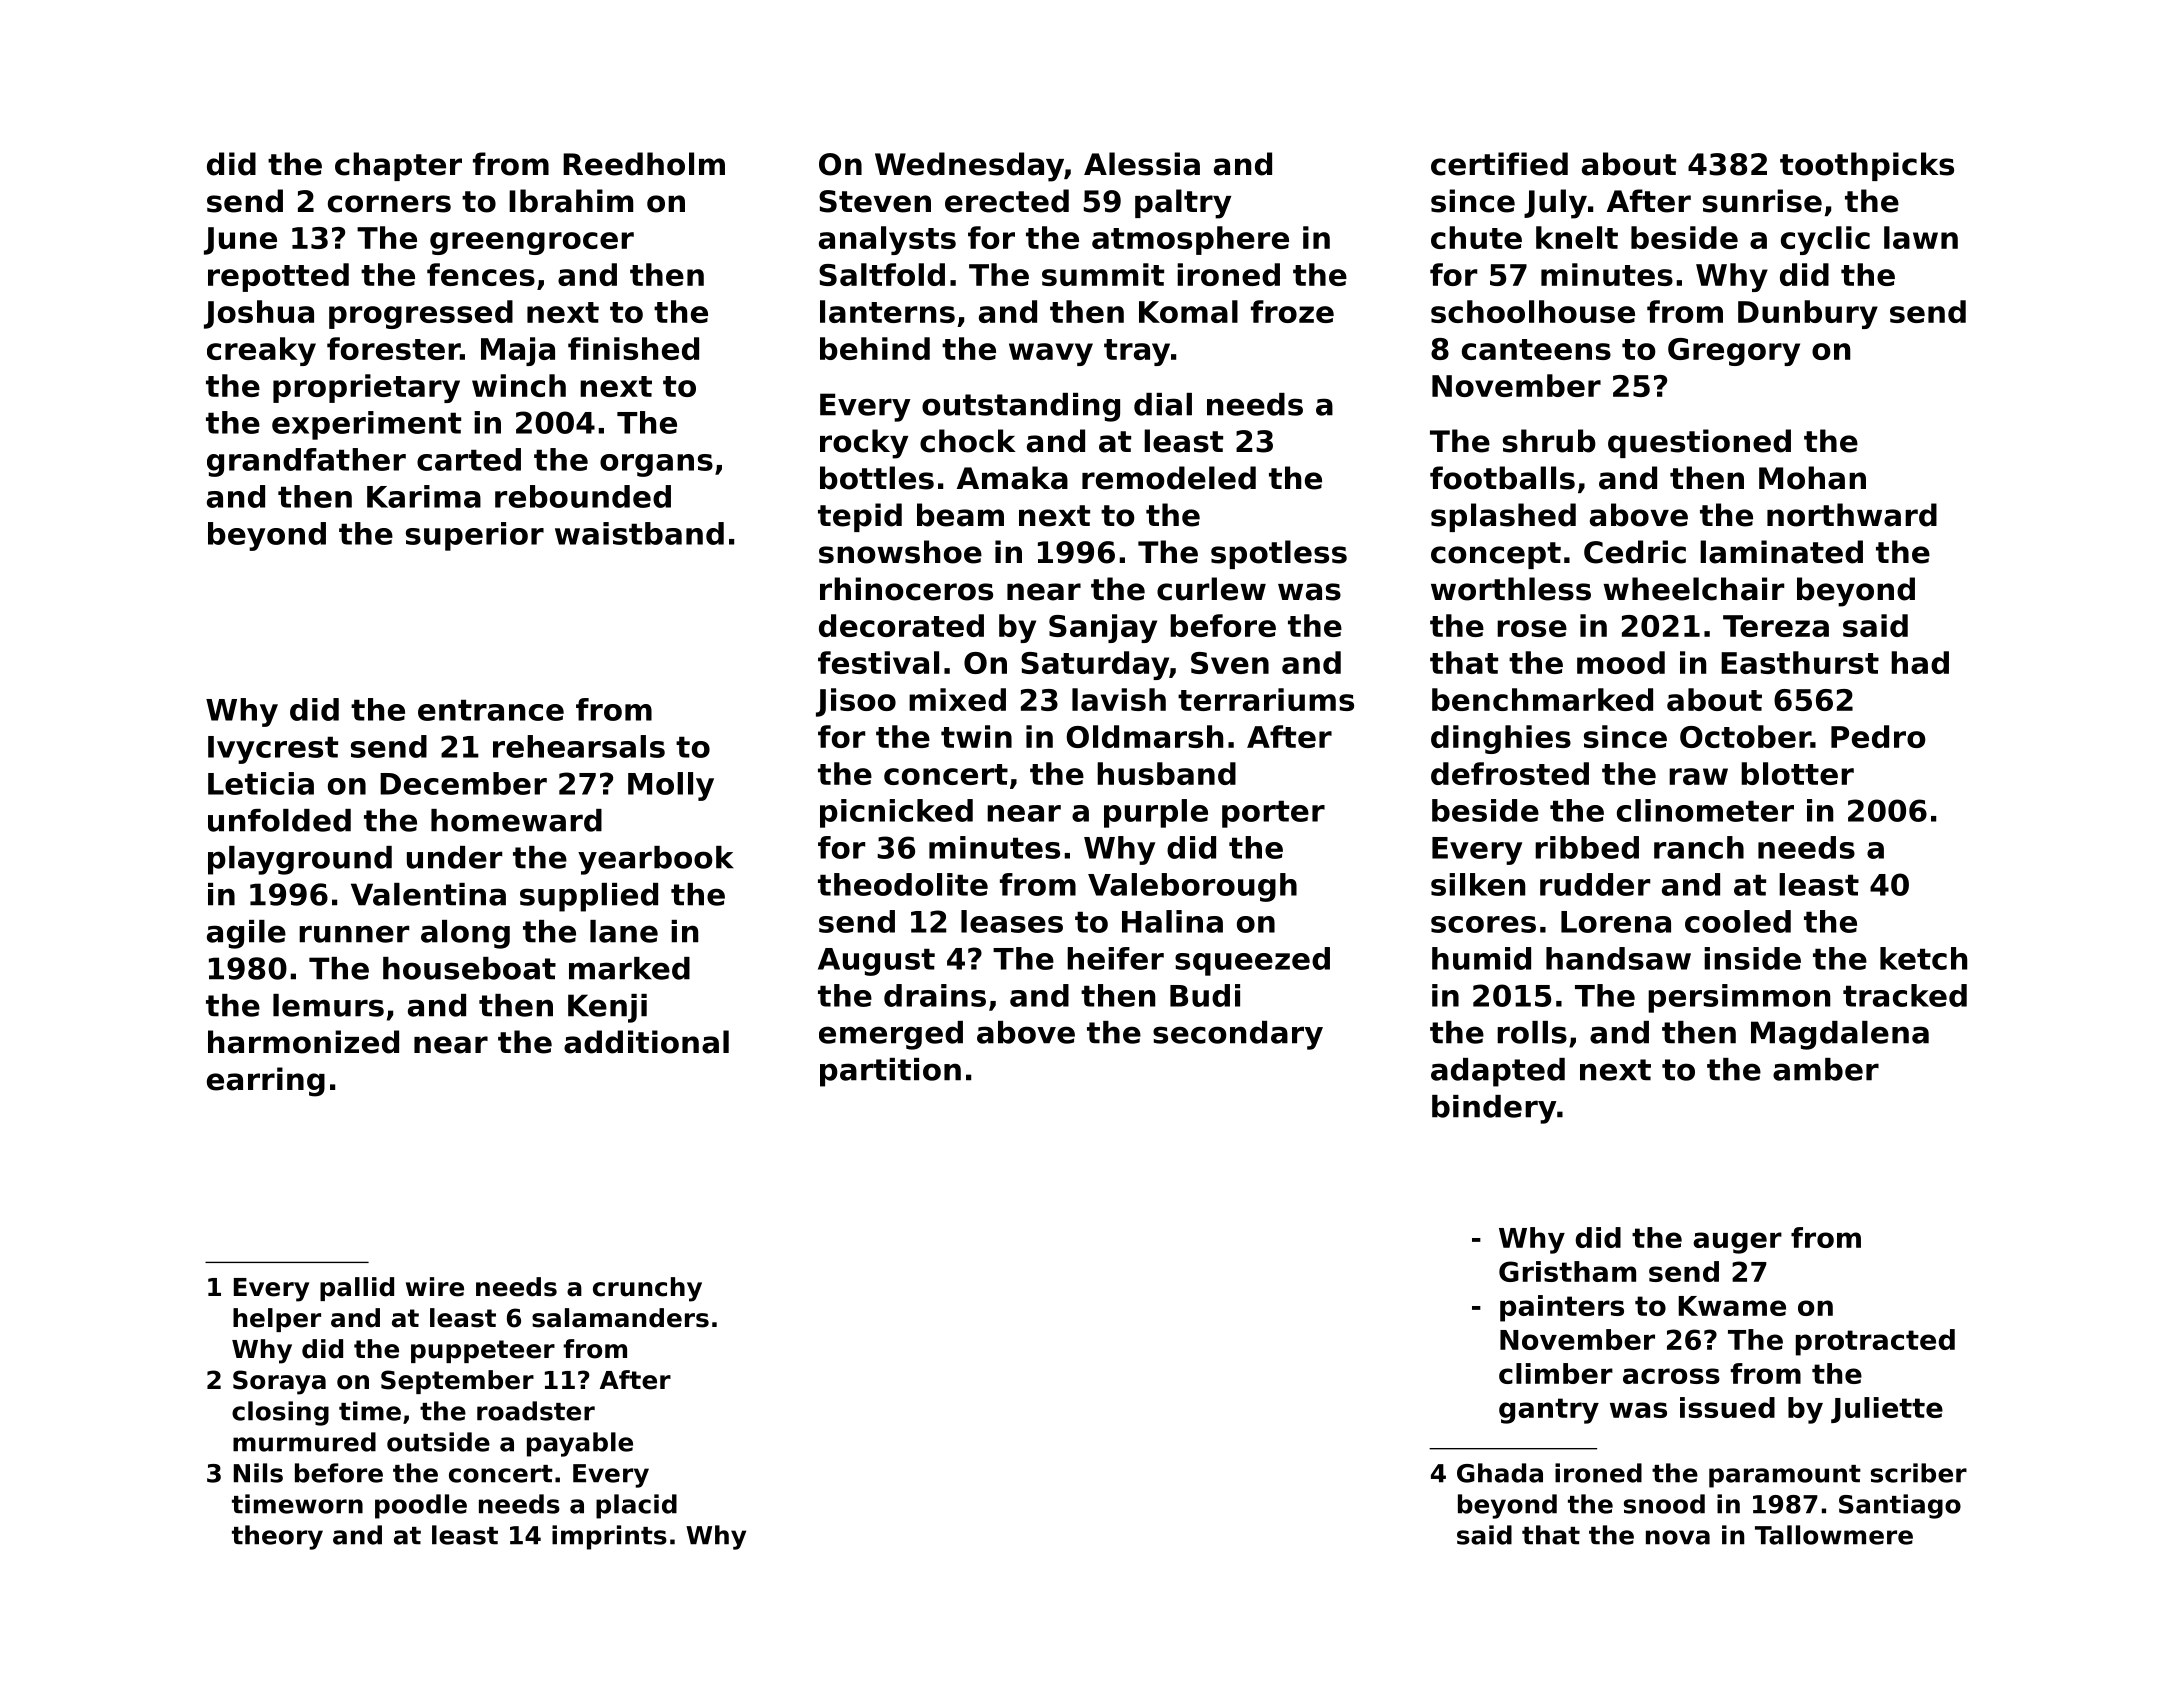  I want to click on auger, so click(1737, 1243).
